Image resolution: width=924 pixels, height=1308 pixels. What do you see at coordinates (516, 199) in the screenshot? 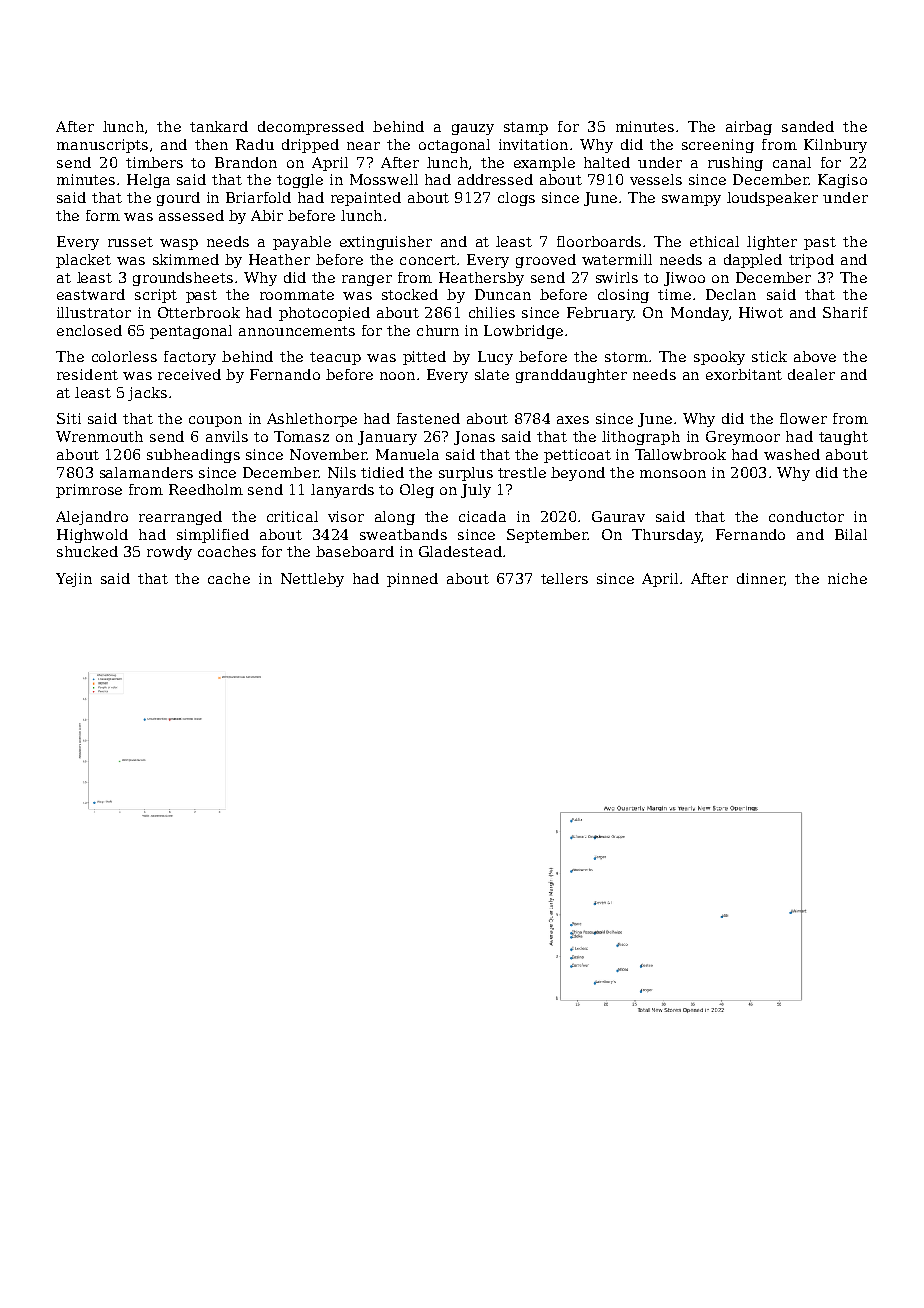
I see `clogs` at bounding box center [516, 199].
